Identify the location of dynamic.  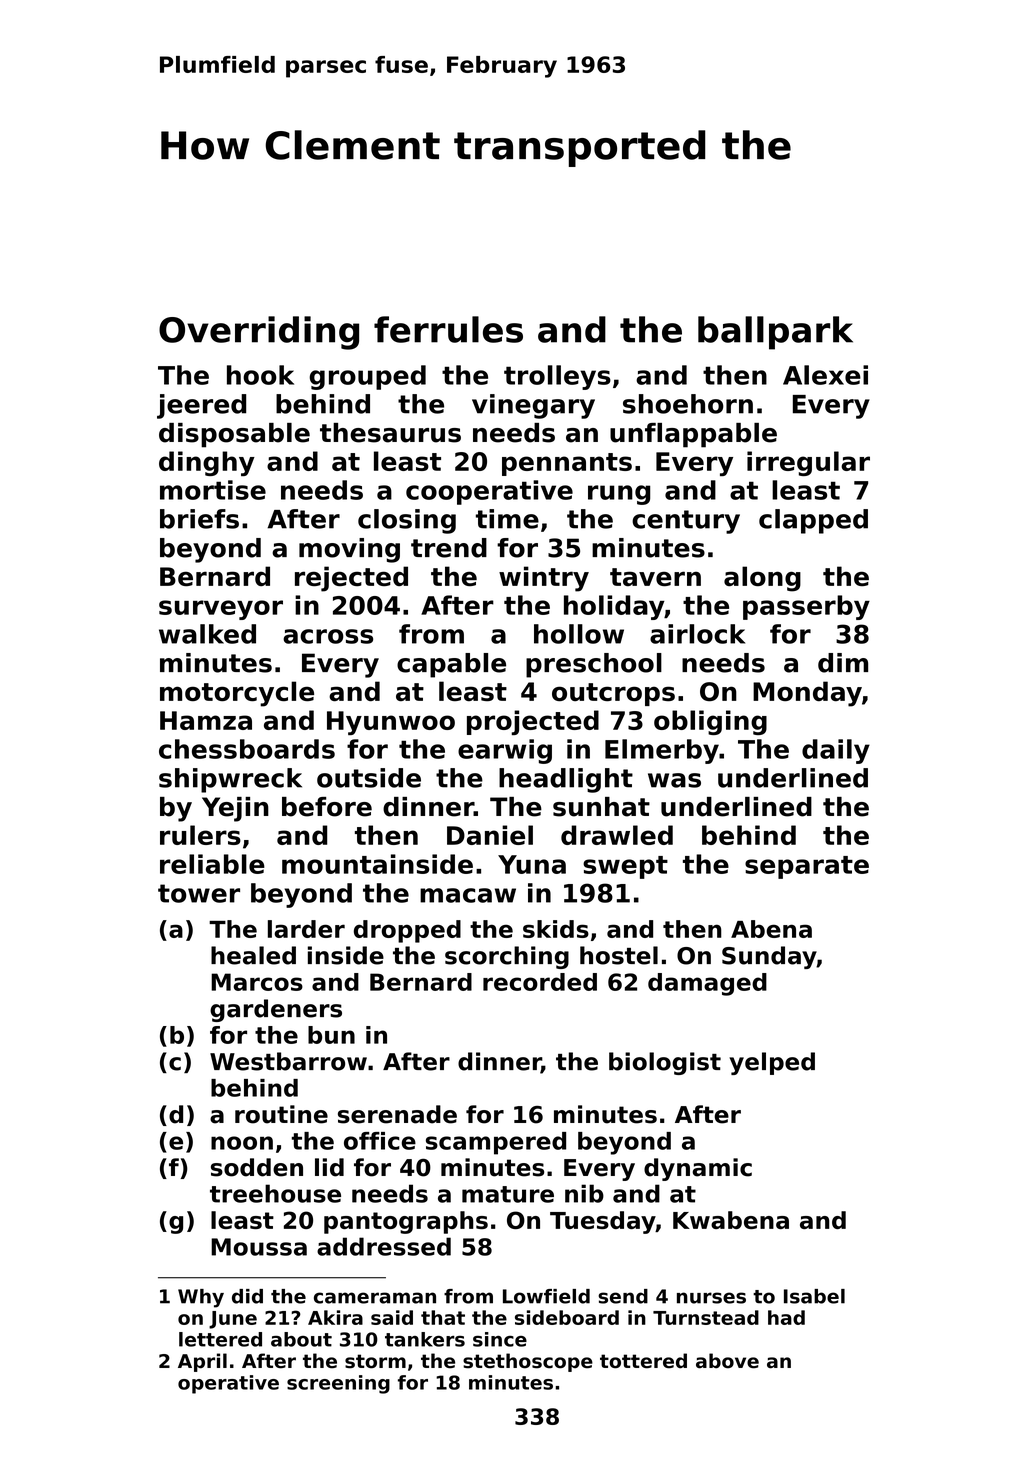
(698, 1169).
